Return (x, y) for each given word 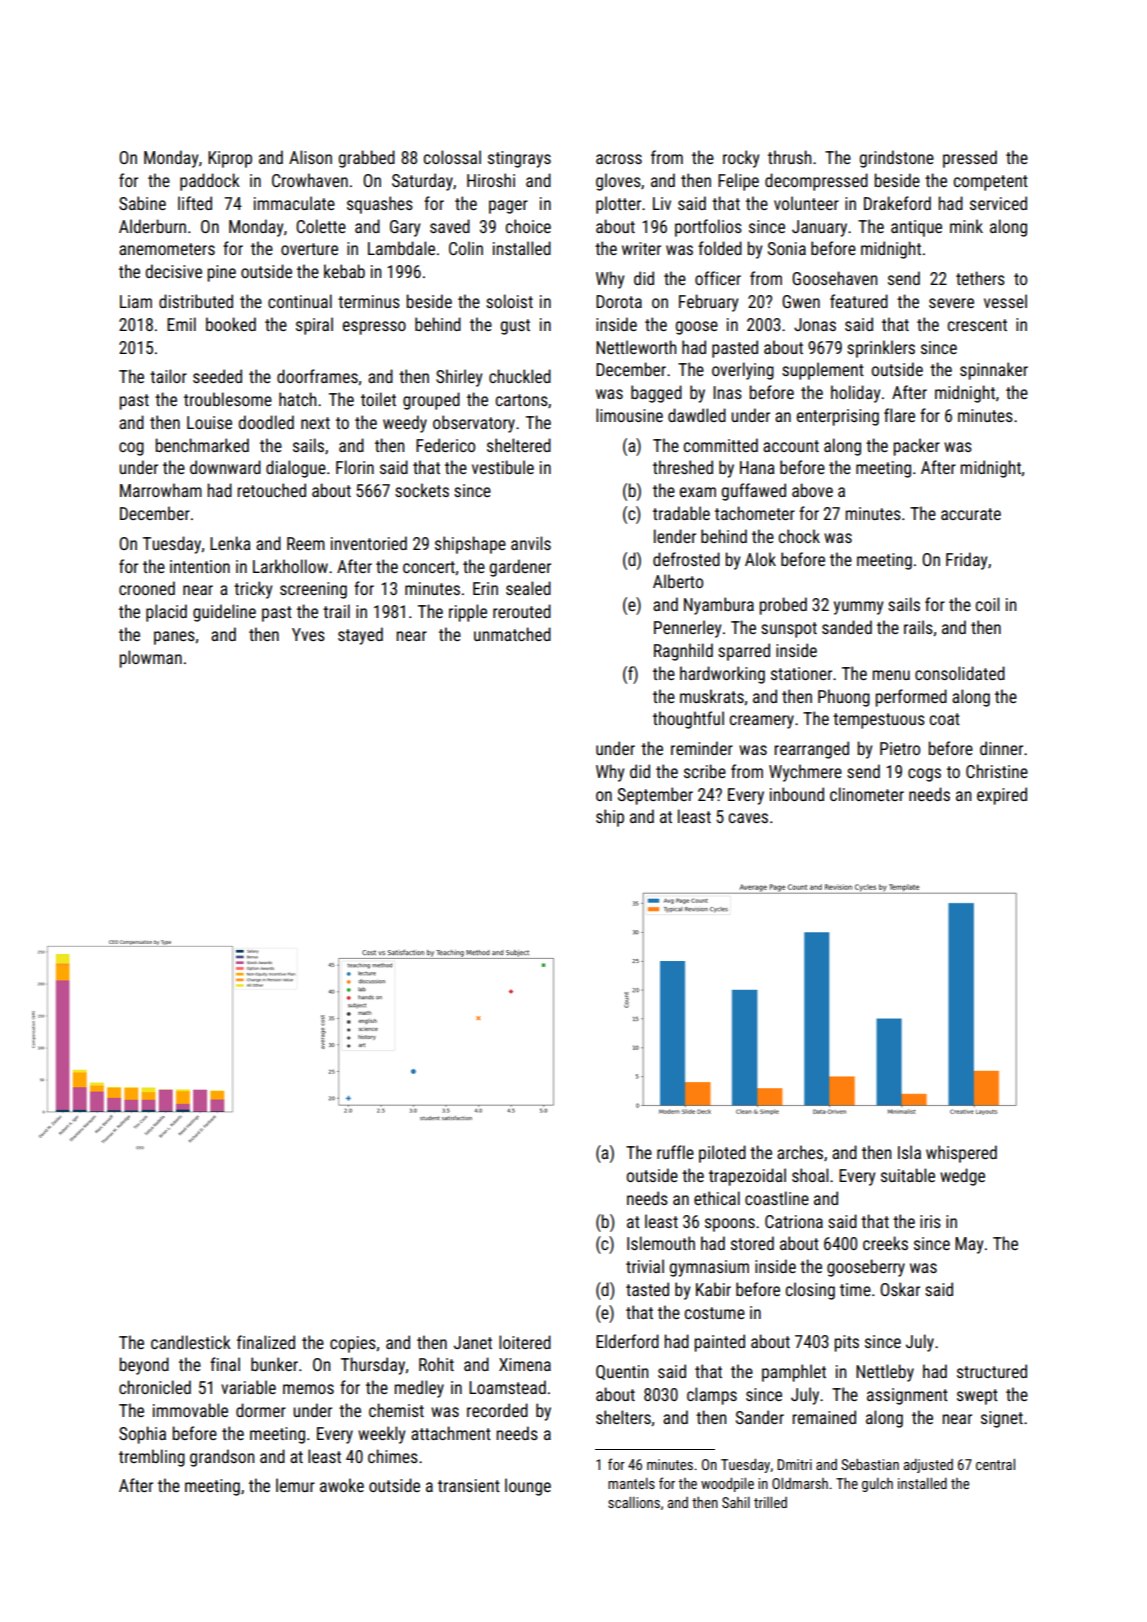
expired (1002, 796)
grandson (222, 1458)
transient (469, 1485)
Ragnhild (683, 652)
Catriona (794, 1221)
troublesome (228, 399)
